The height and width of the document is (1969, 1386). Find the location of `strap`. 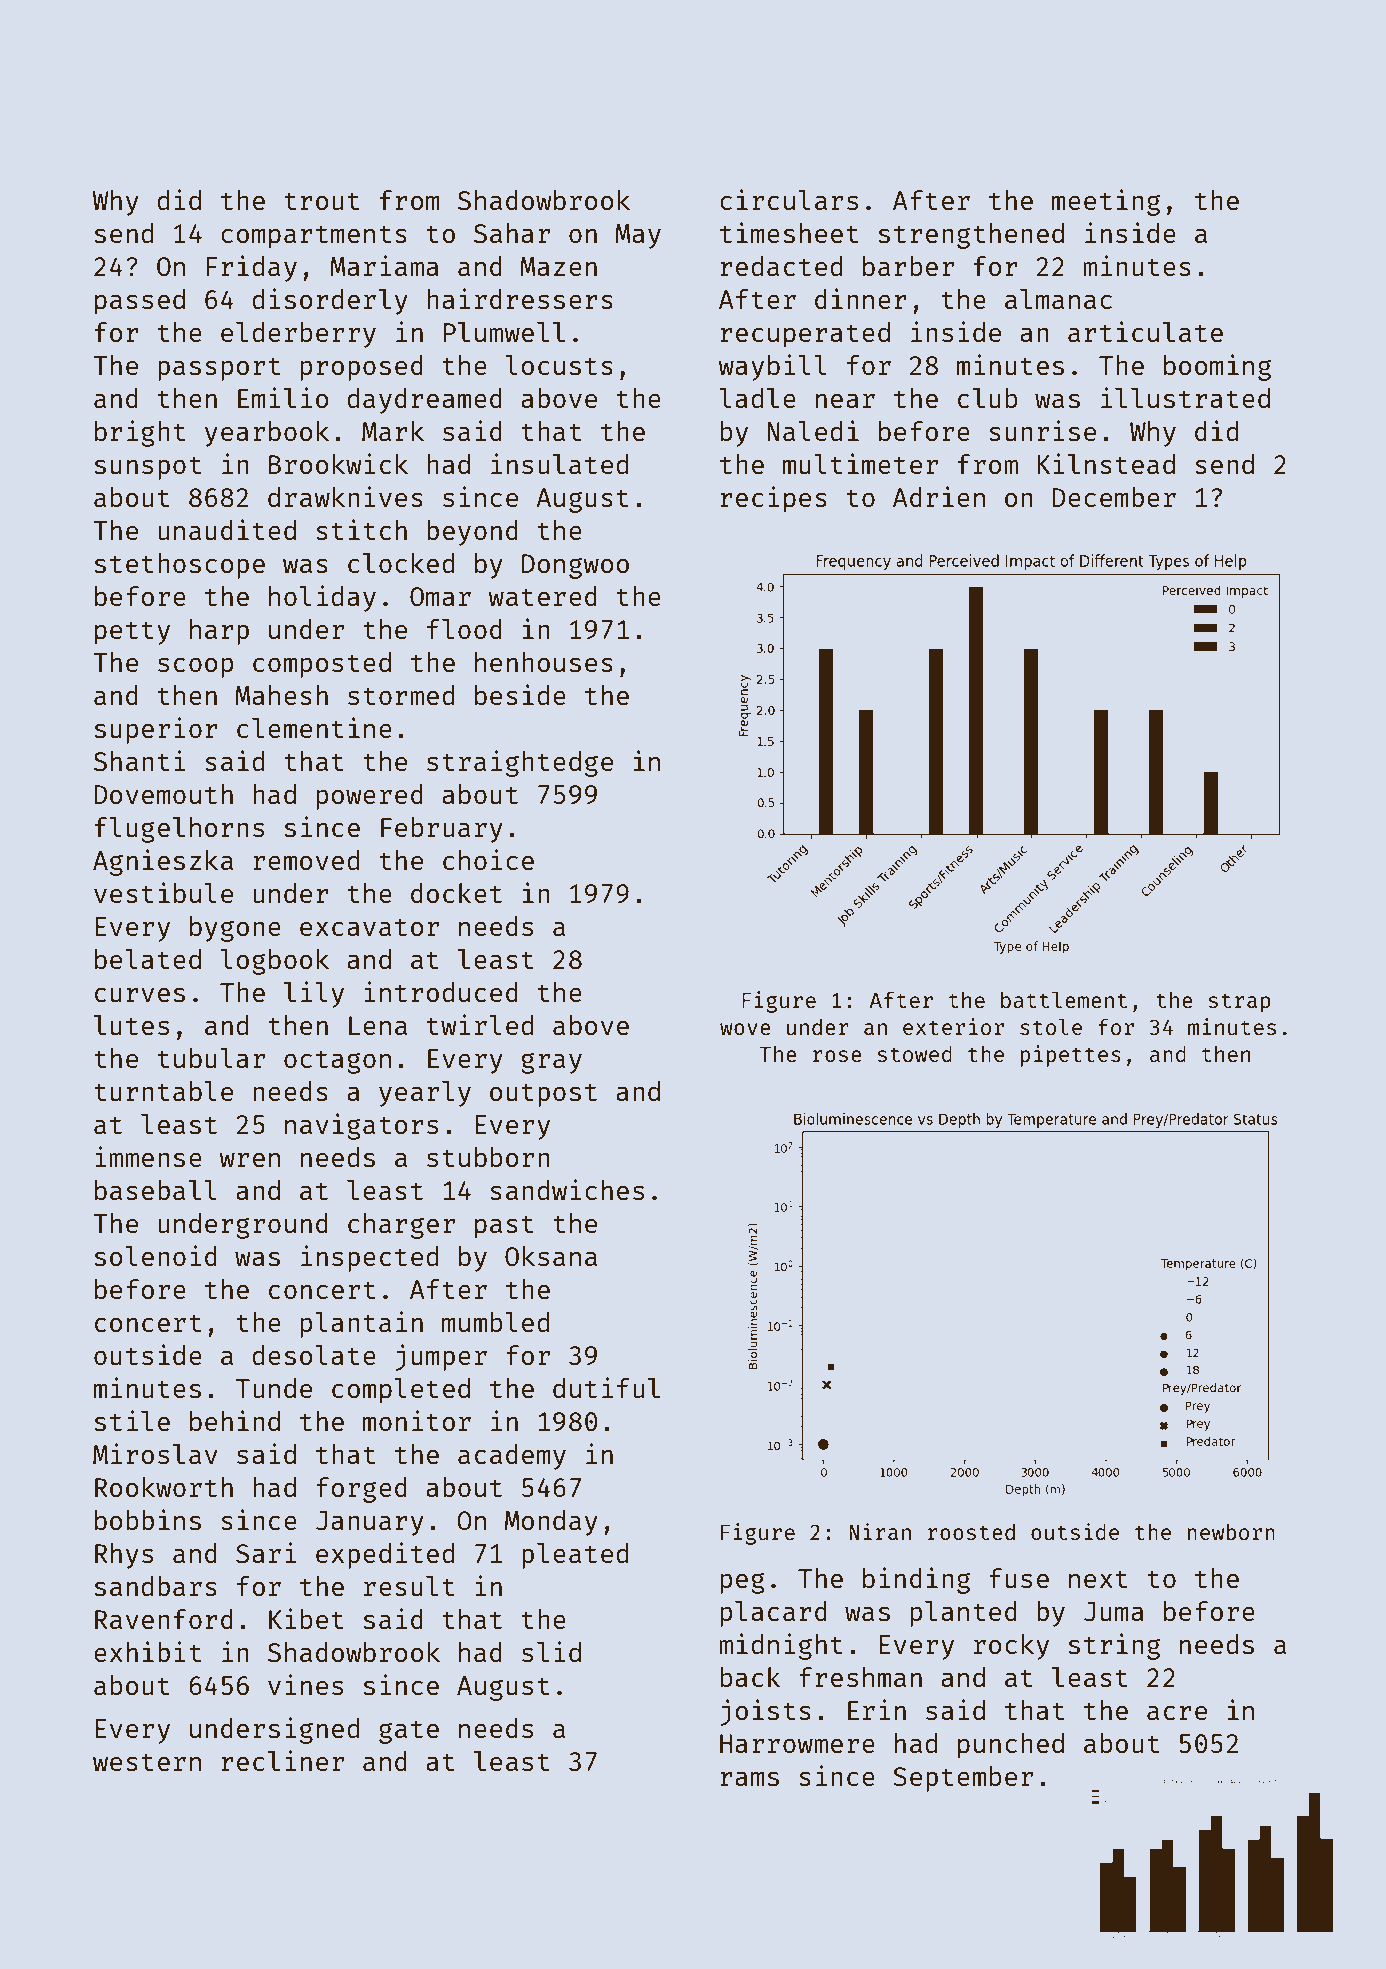

strap is located at coordinates (1239, 1003).
